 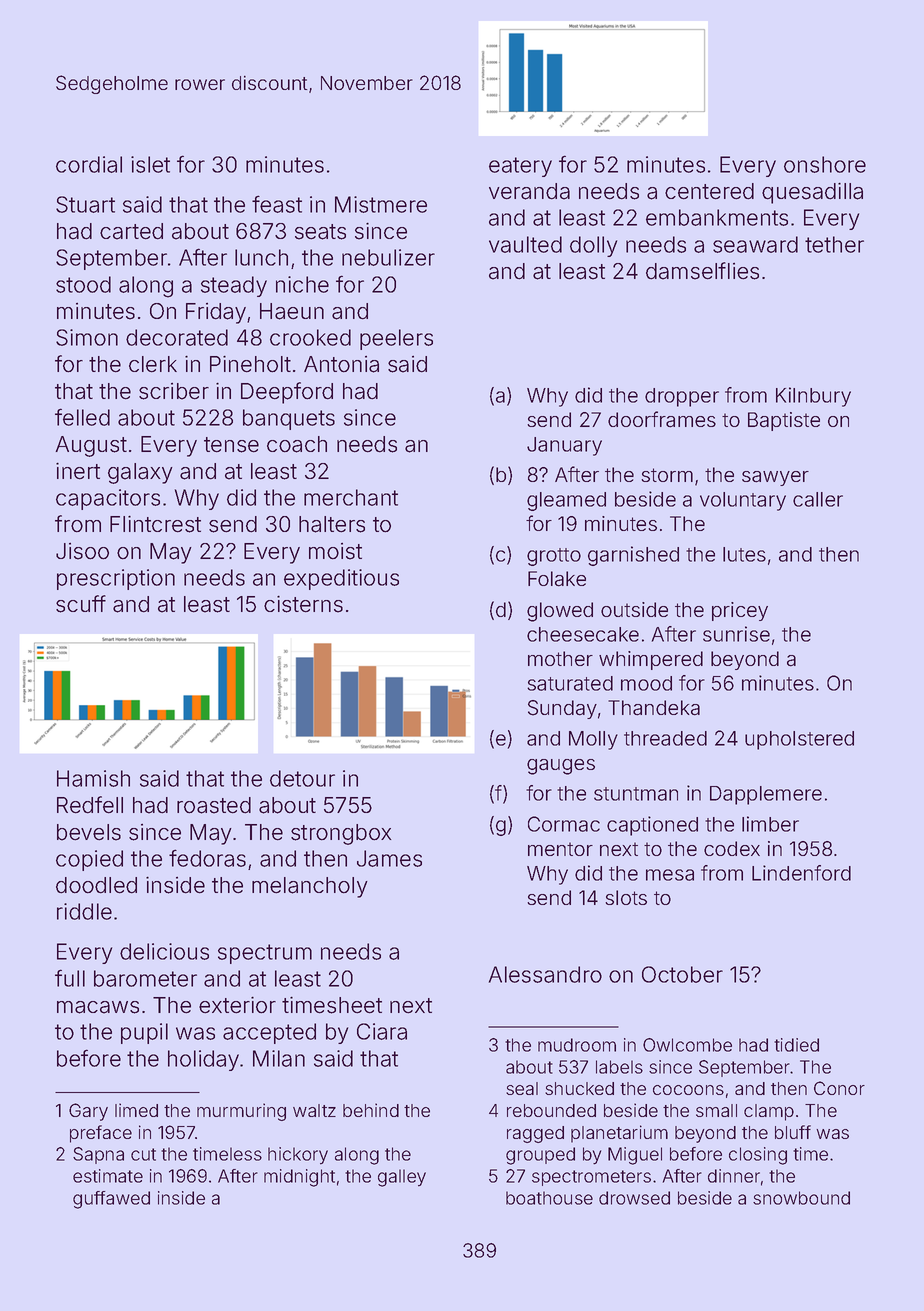 I want to click on Hamish, so click(x=93, y=778).
